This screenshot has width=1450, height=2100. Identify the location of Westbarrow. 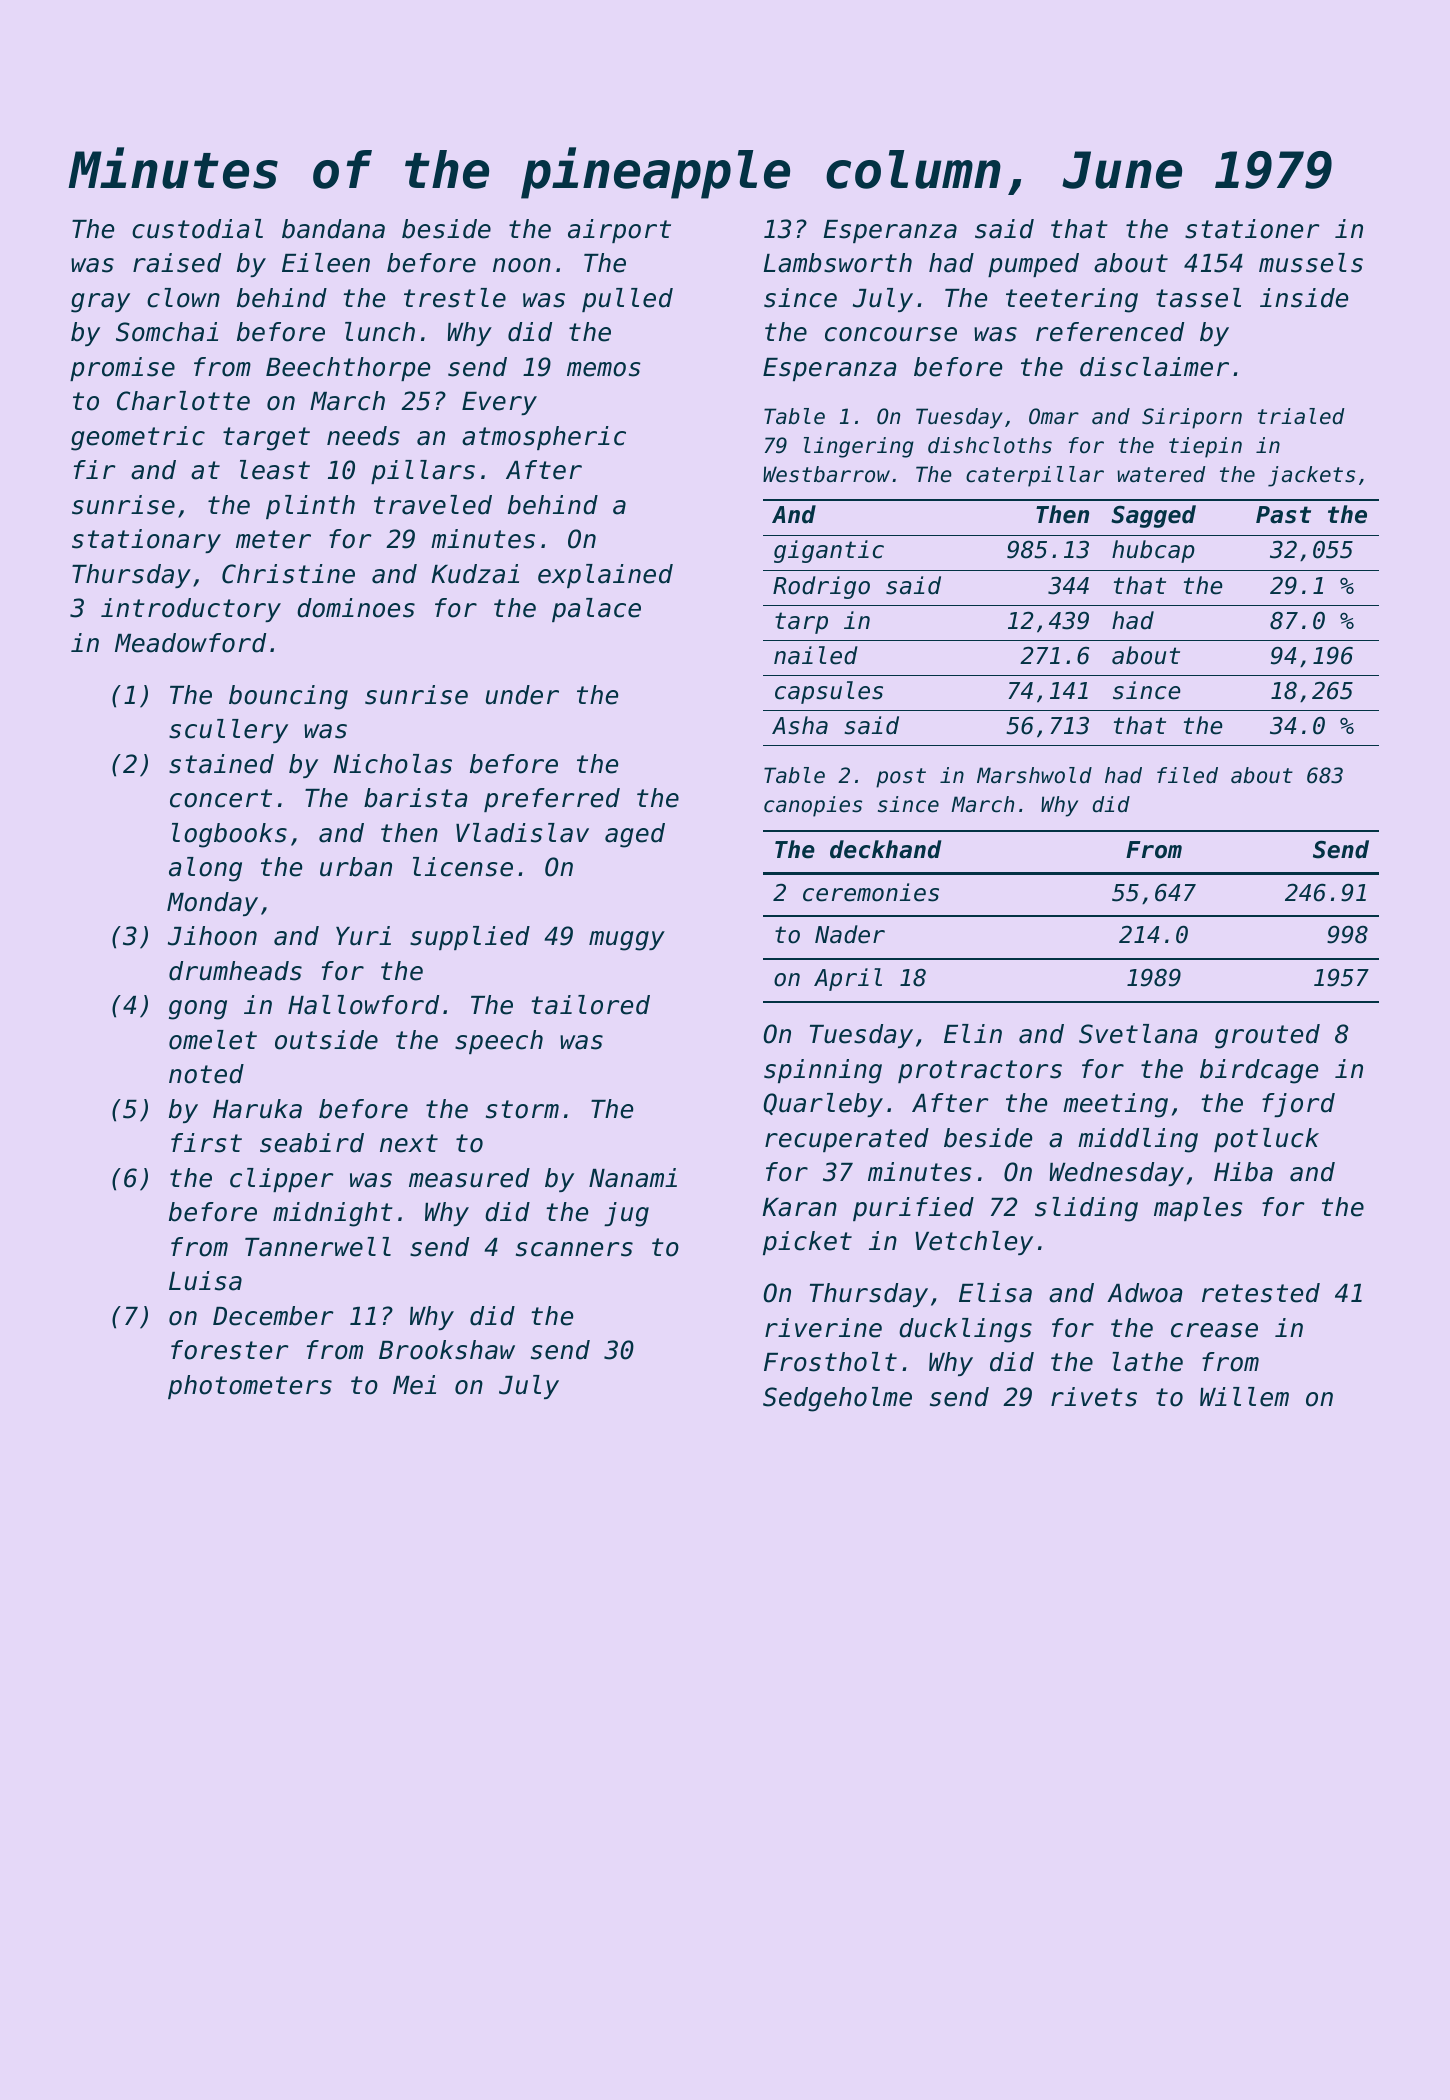
(826, 474).
